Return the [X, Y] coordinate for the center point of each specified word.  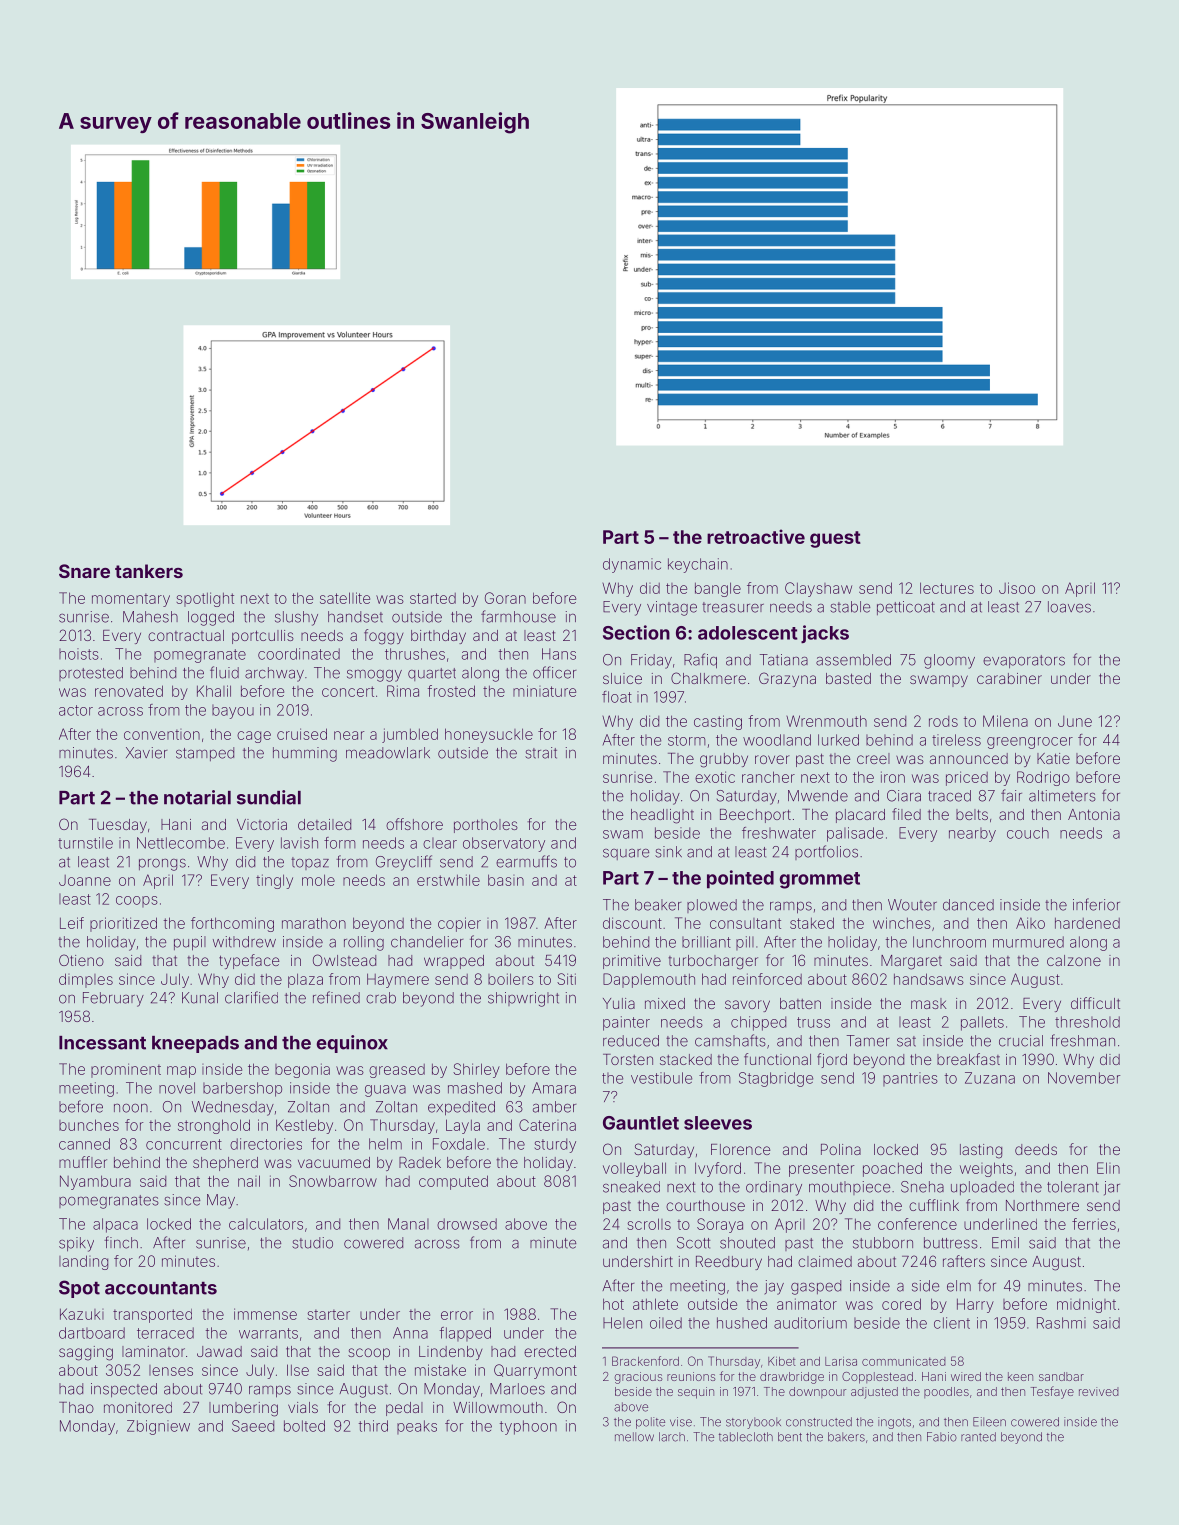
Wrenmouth [826, 721]
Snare [84, 571]
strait [541, 753]
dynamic [632, 565]
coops [137, 901]
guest [835, 539]
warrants [268, 1333]
